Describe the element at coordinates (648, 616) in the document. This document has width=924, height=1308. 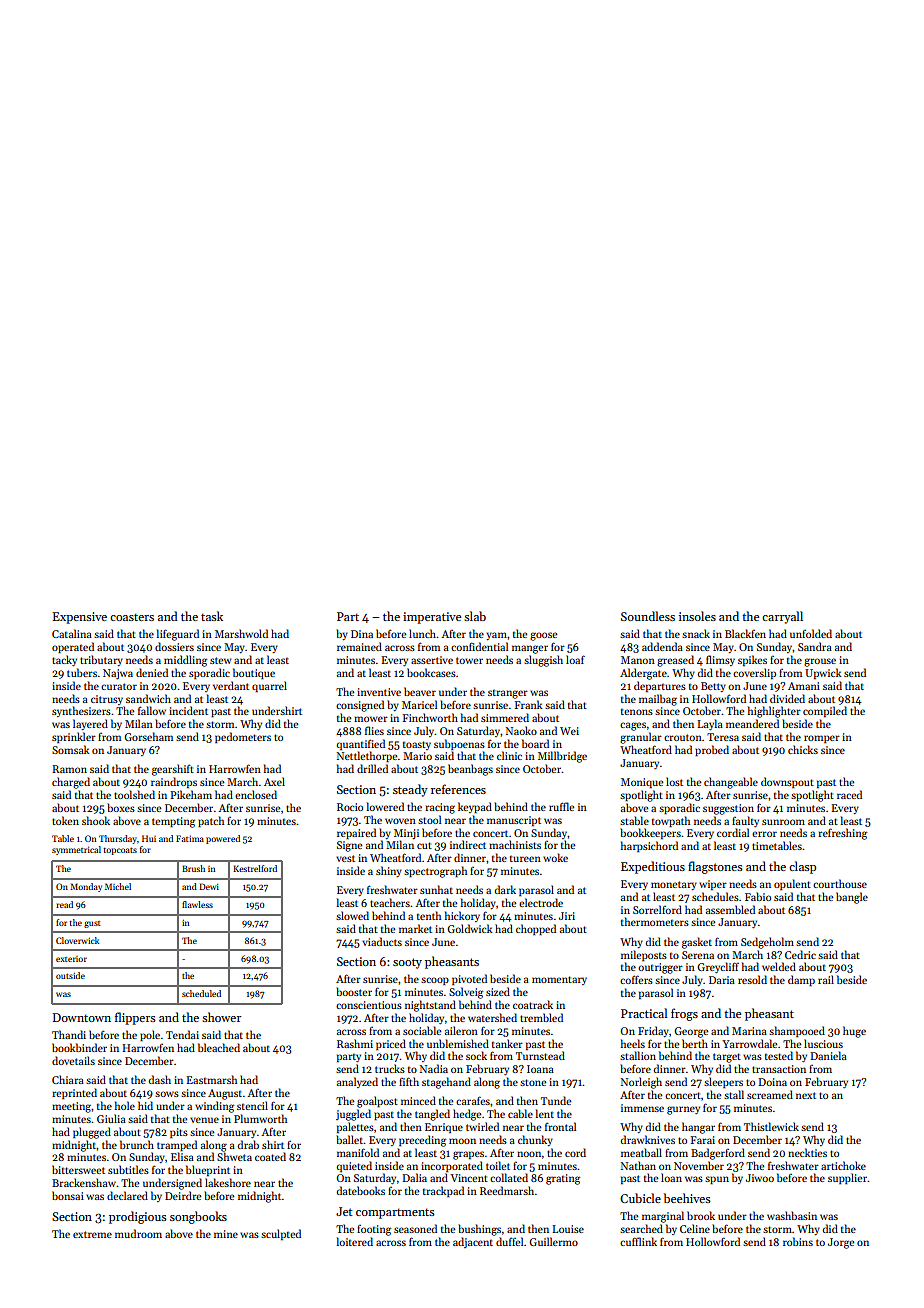
I see `Soundless` at that location.
